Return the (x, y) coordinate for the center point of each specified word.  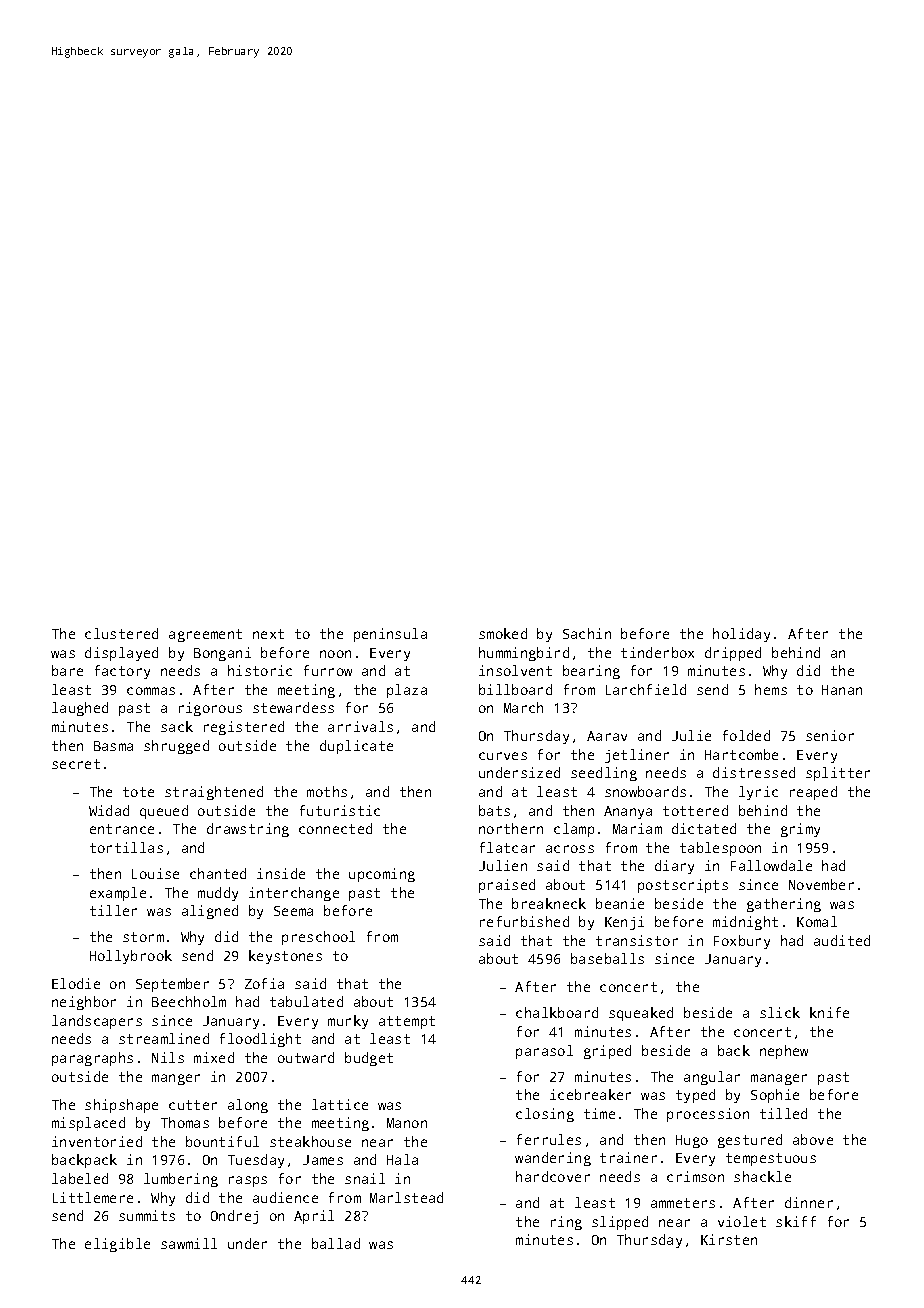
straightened (214, 793)
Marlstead (406, 1197)
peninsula (390, 635)
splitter (838, 774)
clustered (121, 633)
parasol (544, 1052)
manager (779, 1079)
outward (306, 1057)
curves (503, 756)
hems (771, 689)
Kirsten (729, 1239)
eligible (117, 1245)
